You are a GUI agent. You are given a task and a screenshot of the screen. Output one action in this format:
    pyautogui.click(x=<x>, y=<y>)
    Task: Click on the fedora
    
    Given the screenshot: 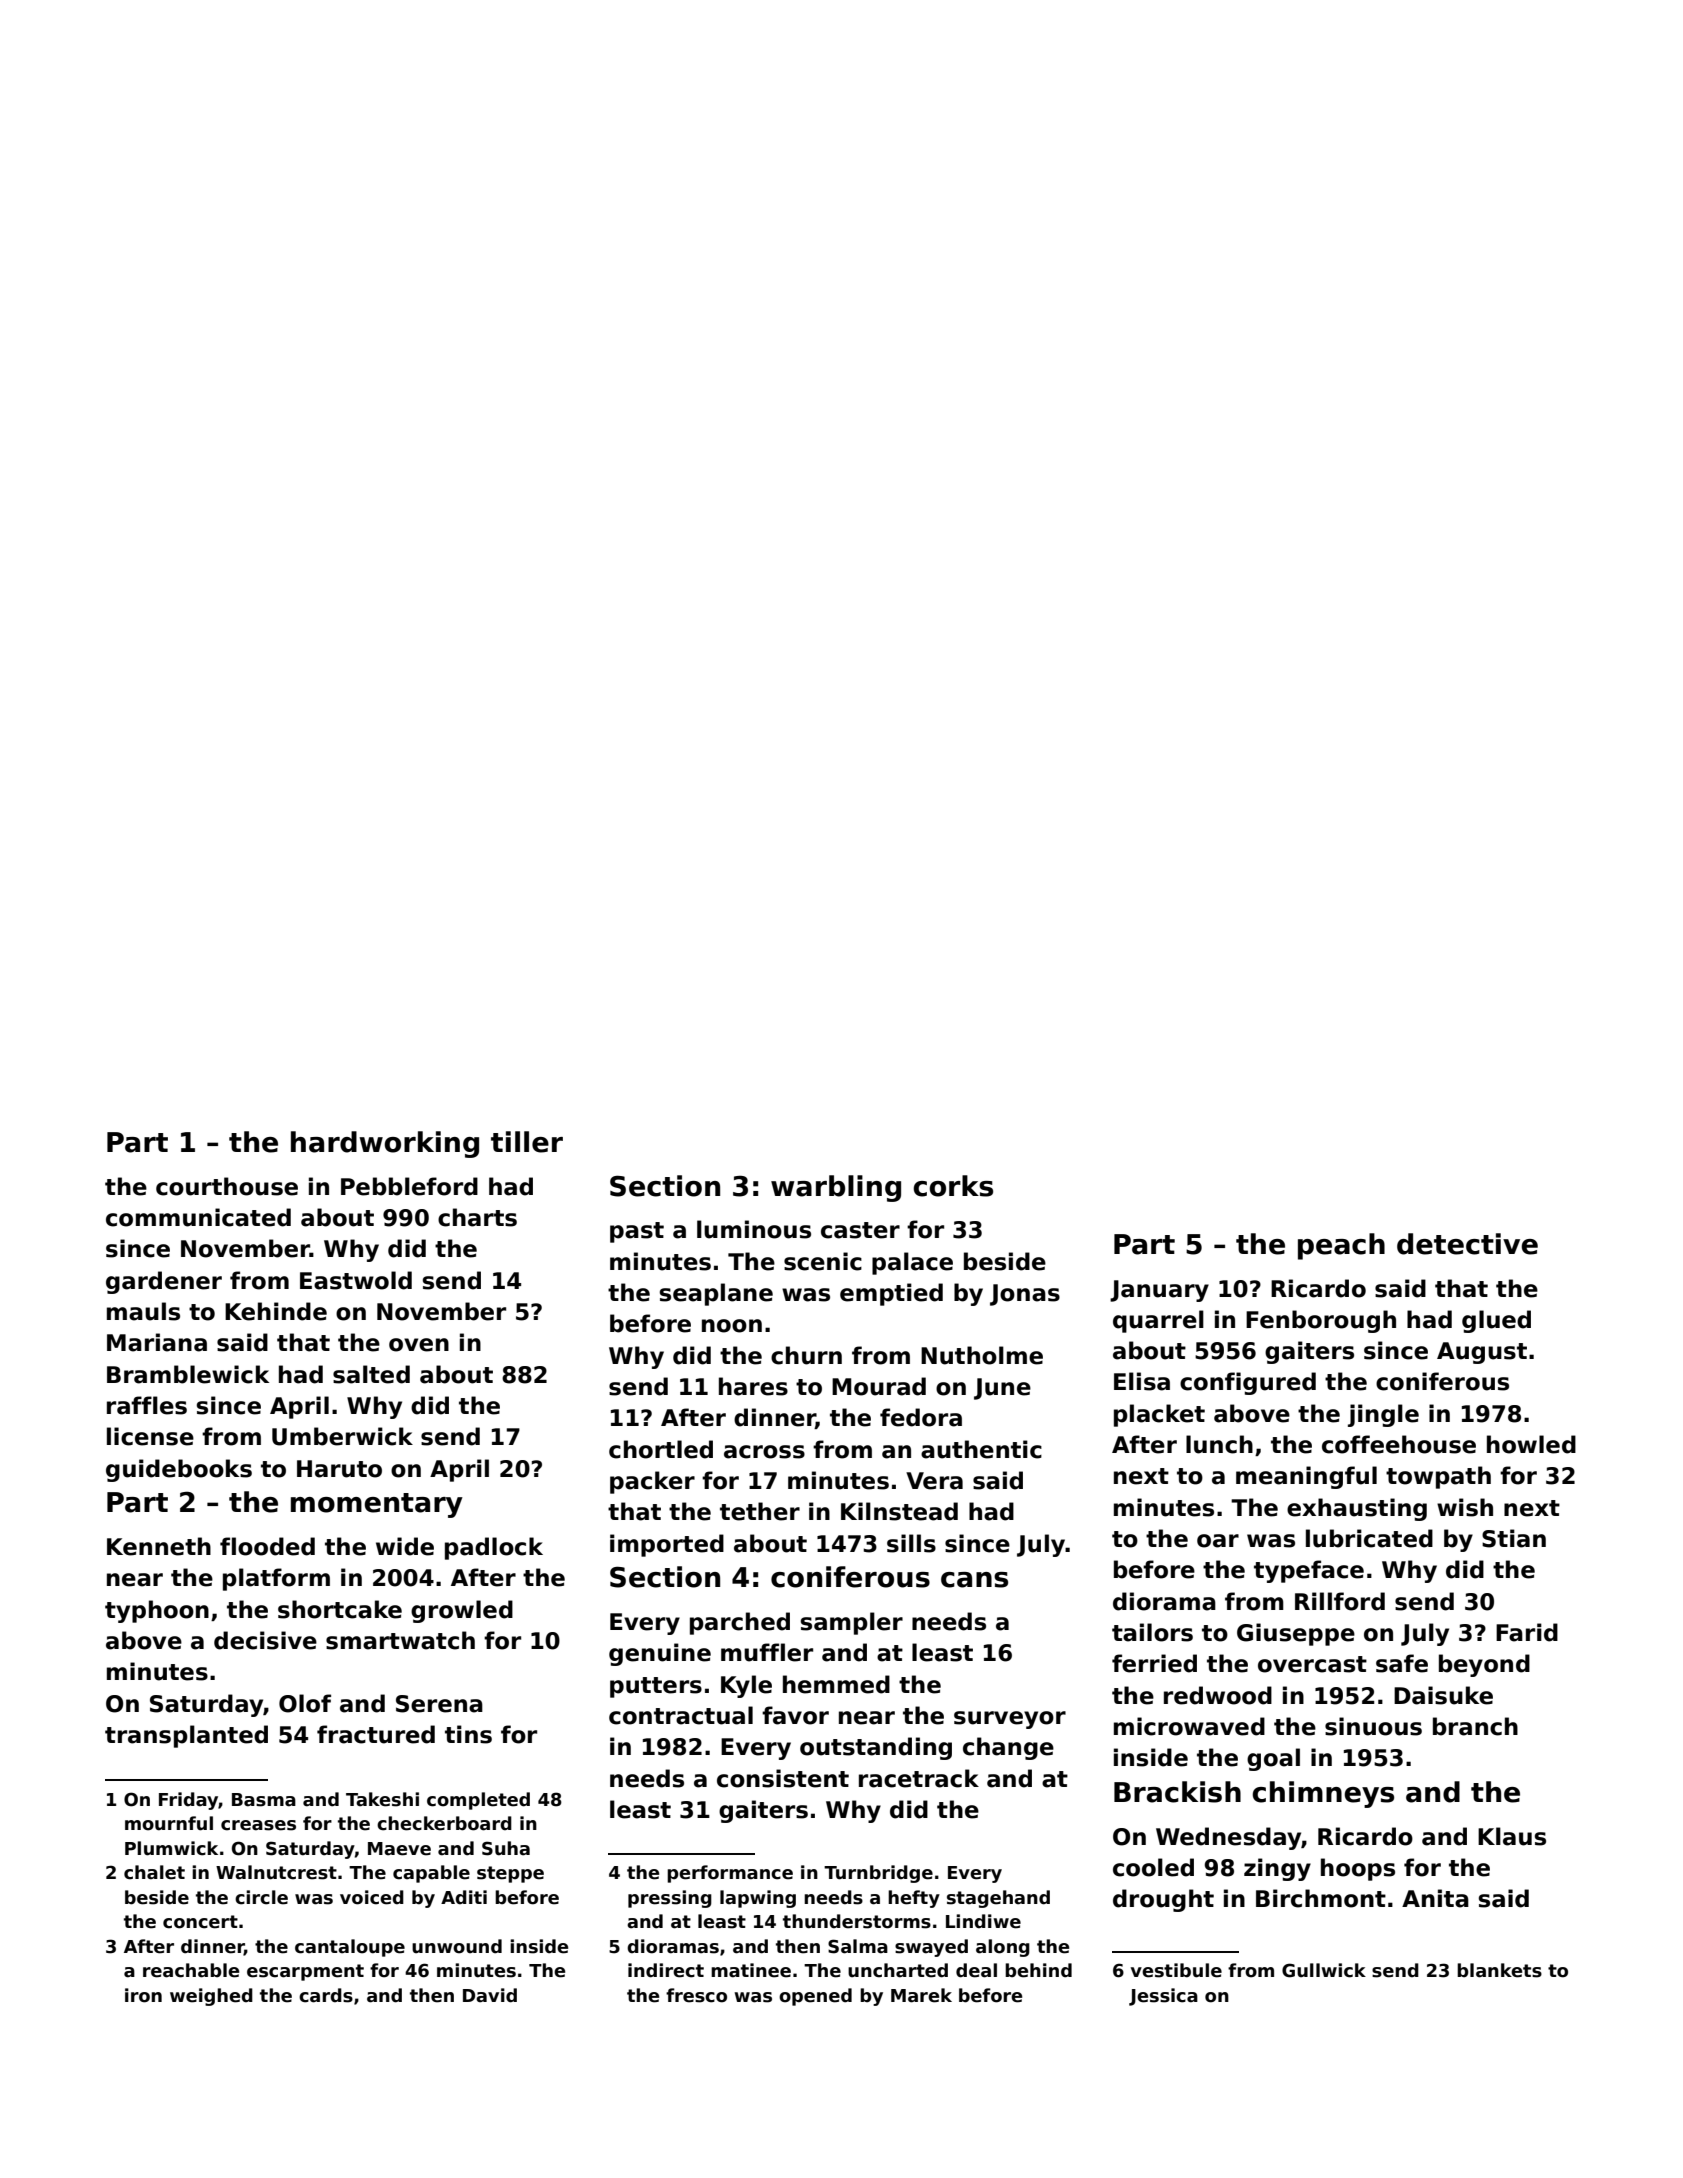 What is the action you would take?
    pyautogui.click(x=921, y=1417)
